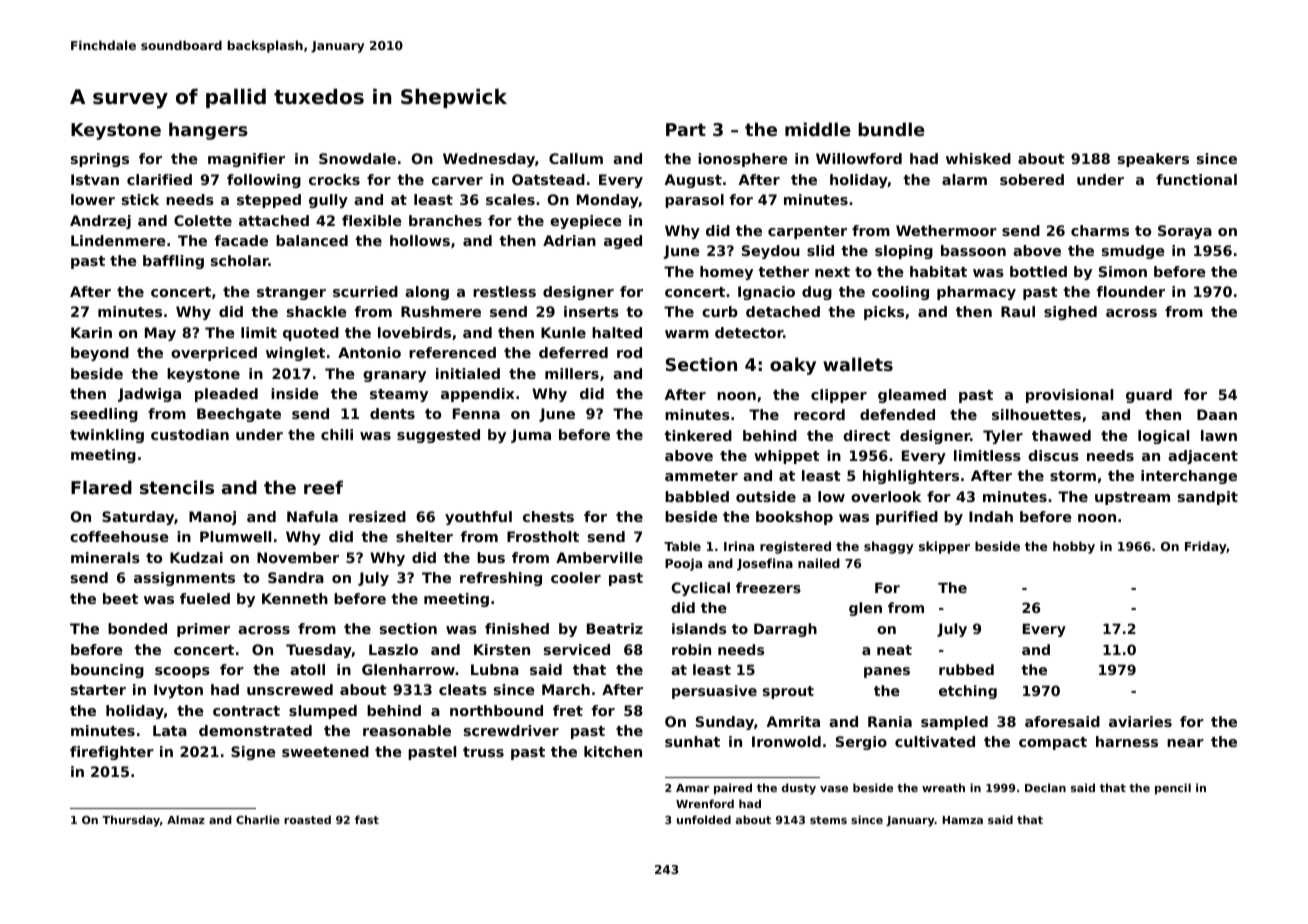 This screenshot has height=924, width=1308. Describe the element at coordinates (131, 821) in the screenshot. I see `Thursday` at that location.
